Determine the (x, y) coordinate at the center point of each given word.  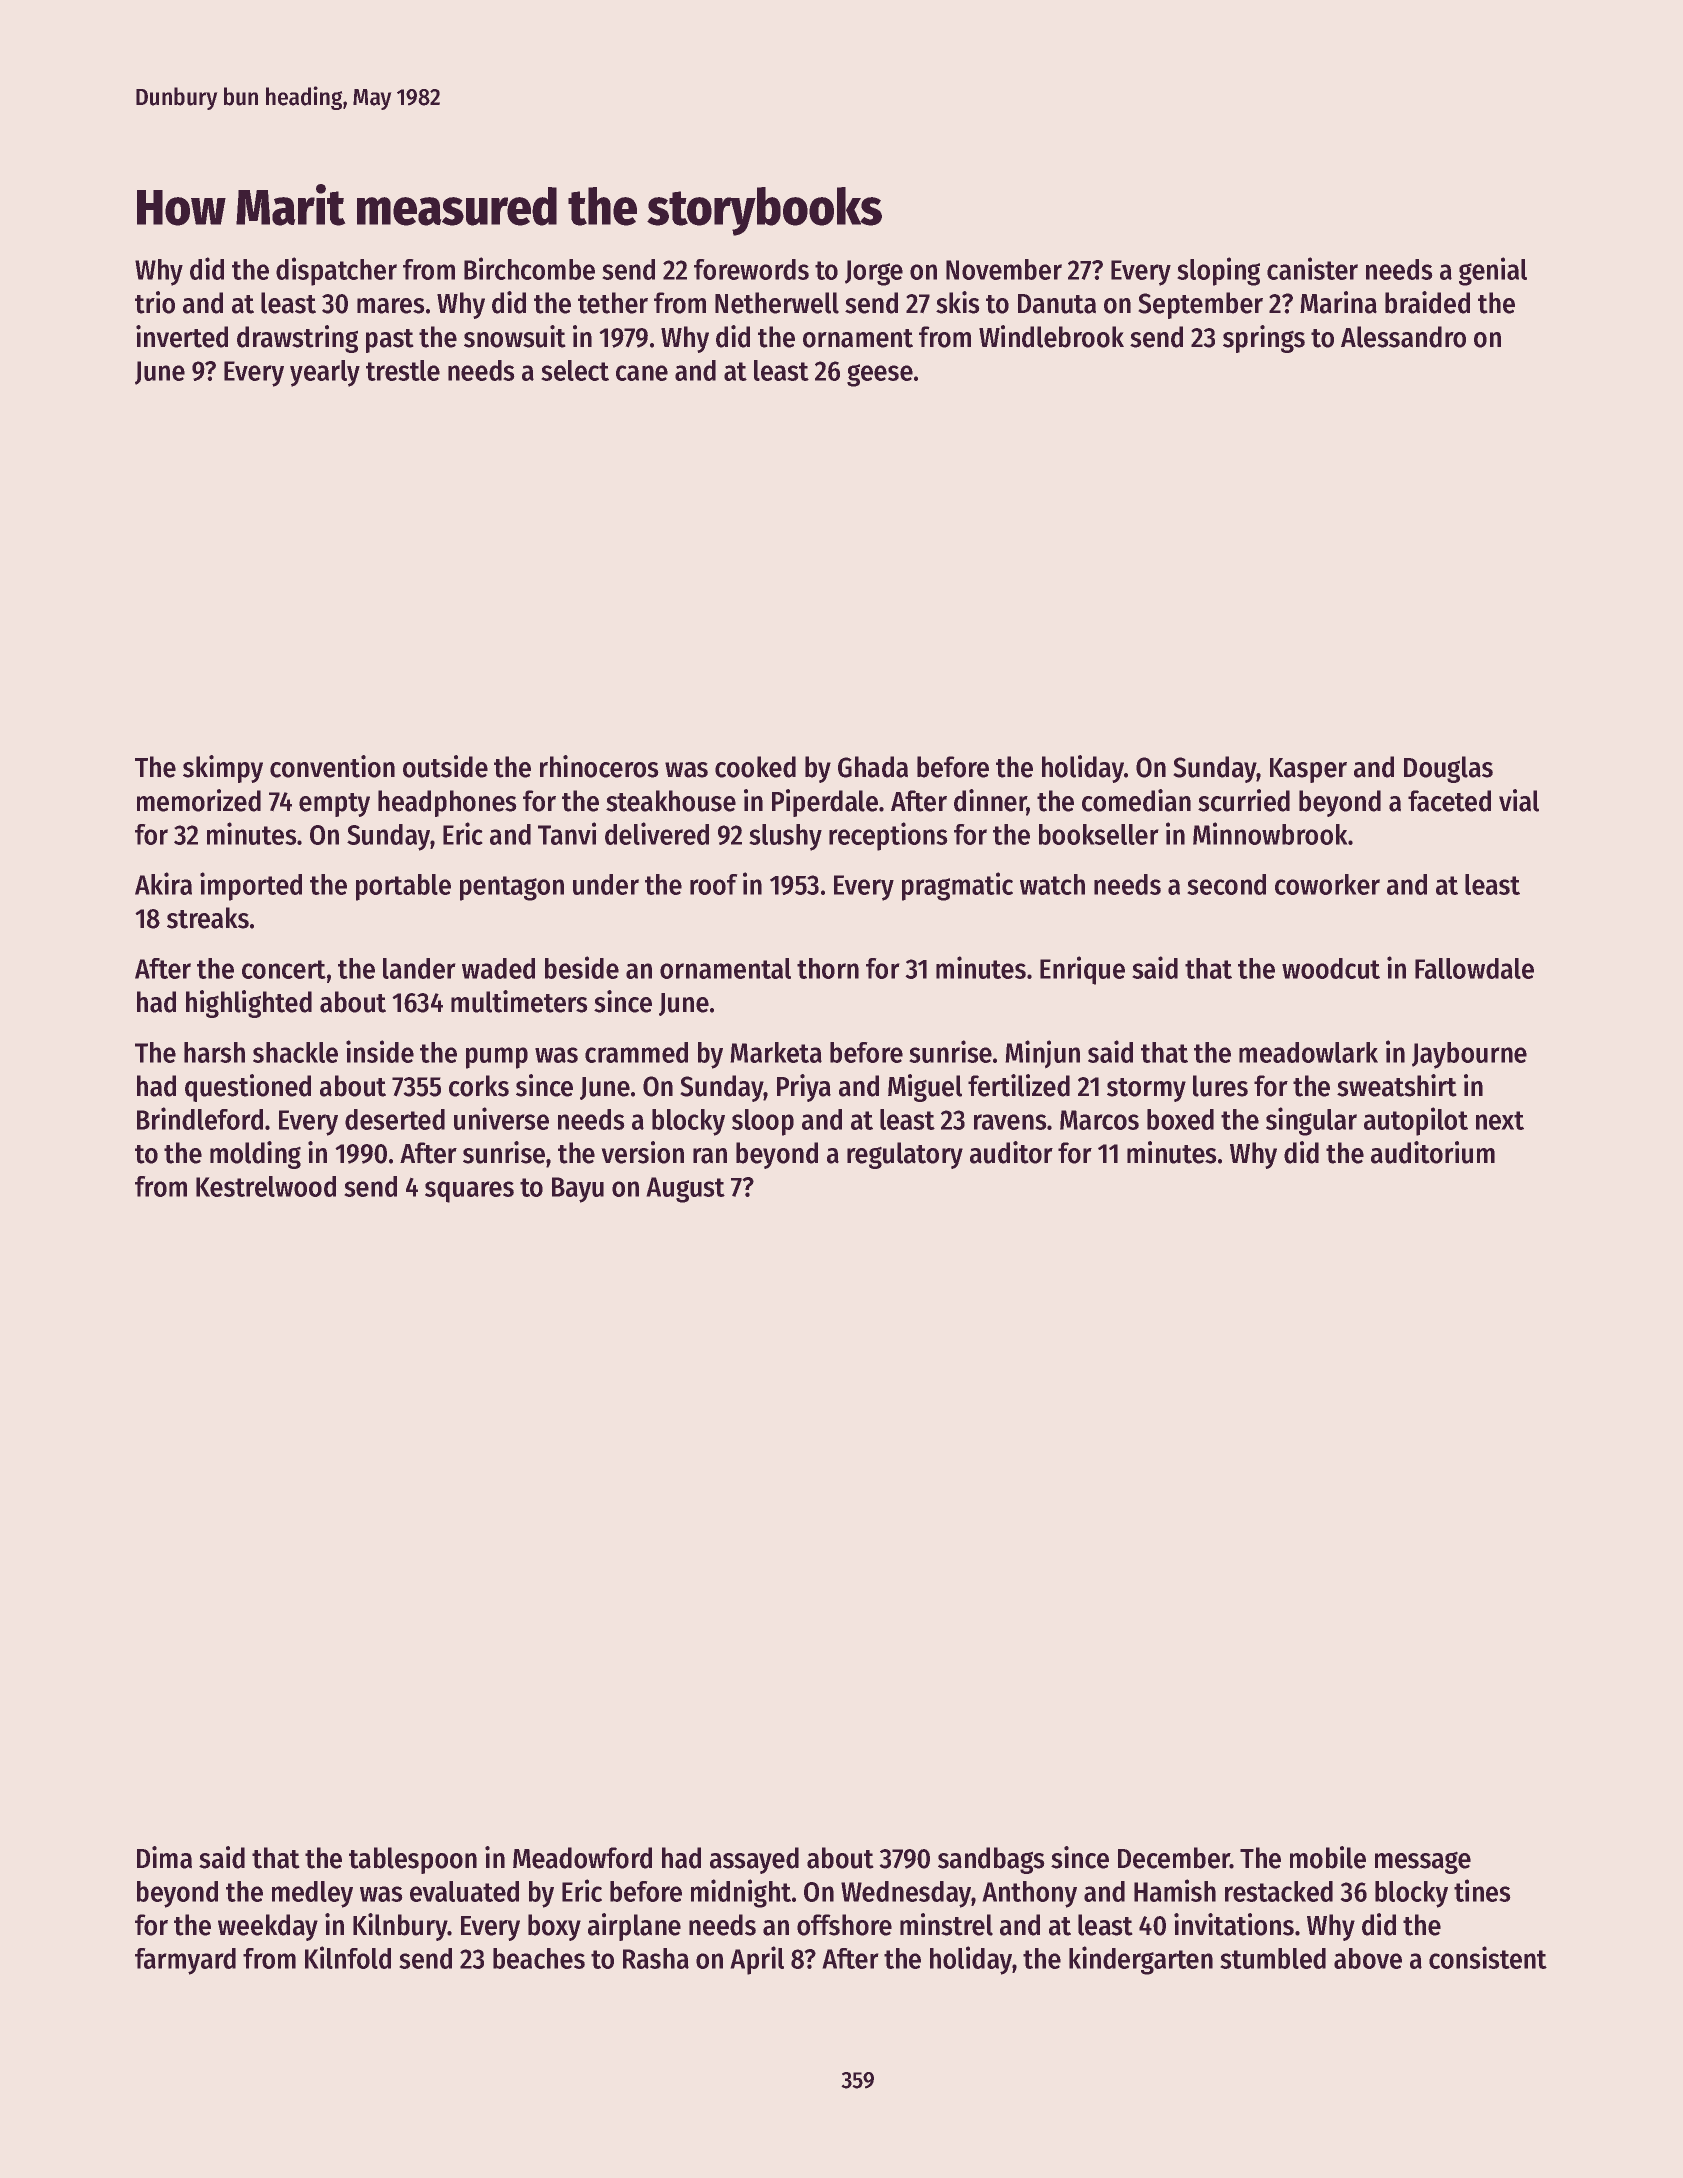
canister (1312, 268)
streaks (208, 918)
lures (1220, 1086)
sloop (763, 1122)
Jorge (874, 273)
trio (155, 302)
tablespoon (413, 1860)
